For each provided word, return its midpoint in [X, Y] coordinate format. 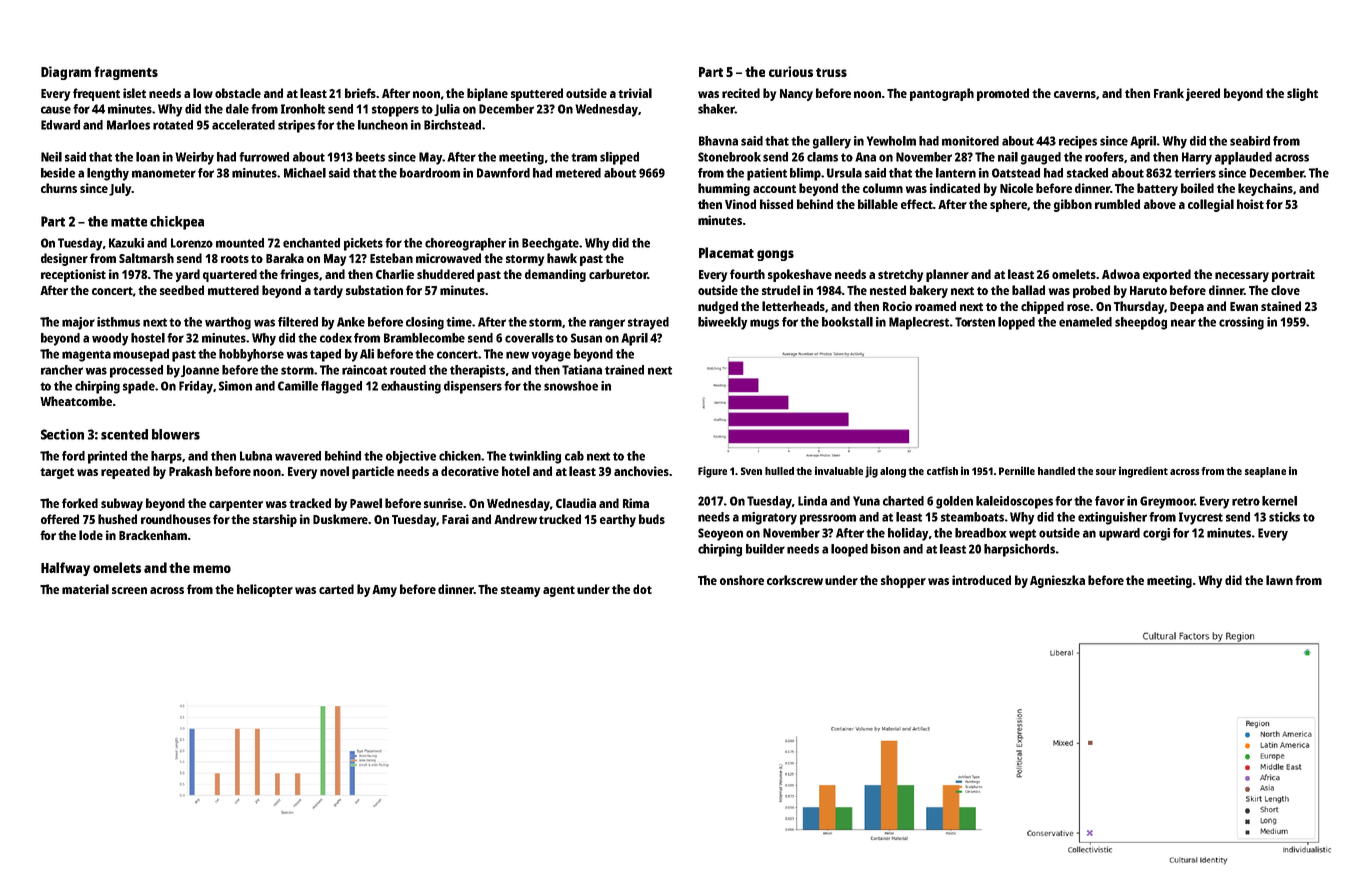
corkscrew [795, 580]
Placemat [726, 252]
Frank [1169, 93]
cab [574, 456]
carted [336, 589]
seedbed [182, 290]
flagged [341, 387]
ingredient [1143, 472]
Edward [60, 125]
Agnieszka [1057, 581]
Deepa [1187, 308]
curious [791, 71]
